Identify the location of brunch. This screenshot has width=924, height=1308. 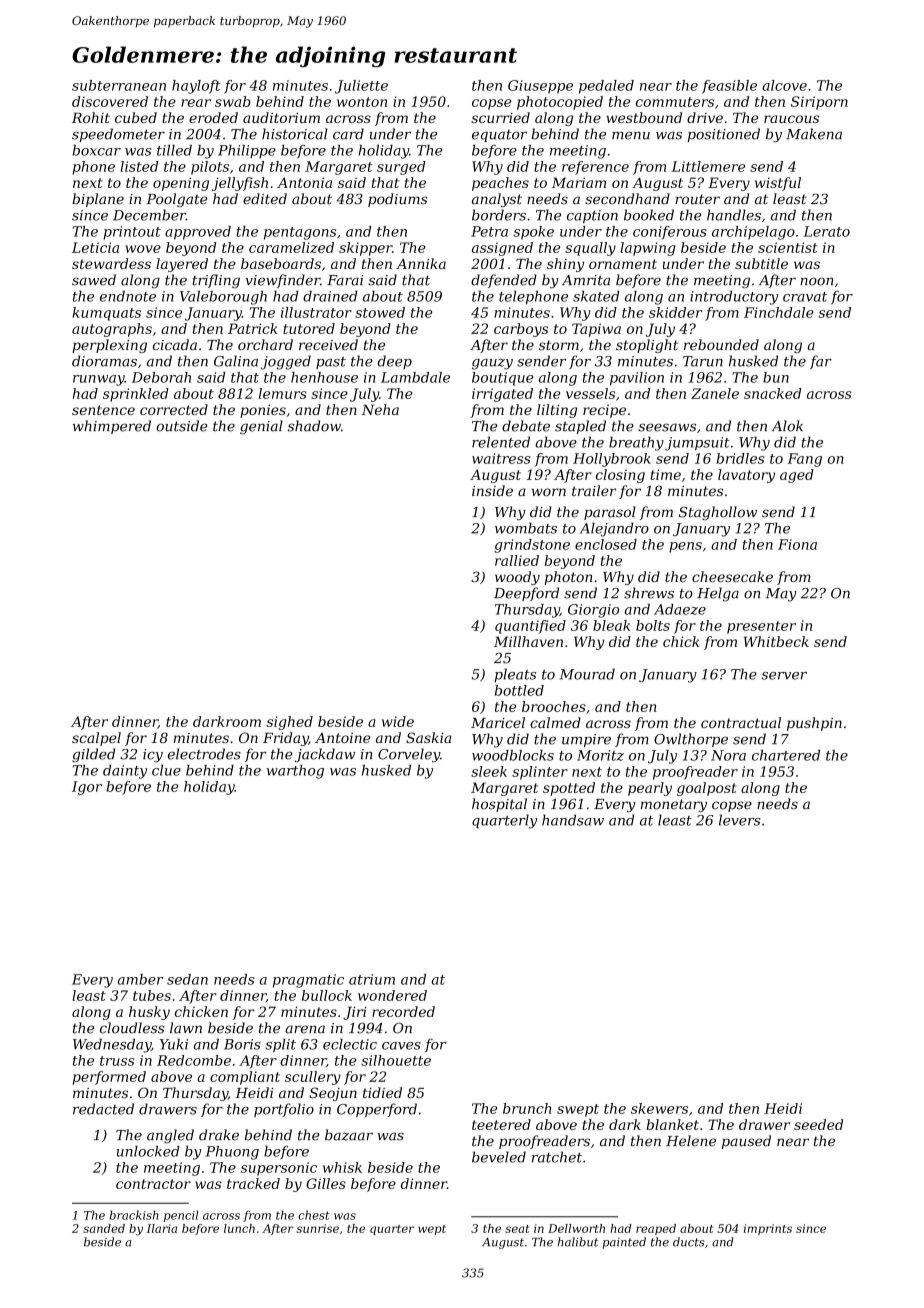
(527, 1108).
